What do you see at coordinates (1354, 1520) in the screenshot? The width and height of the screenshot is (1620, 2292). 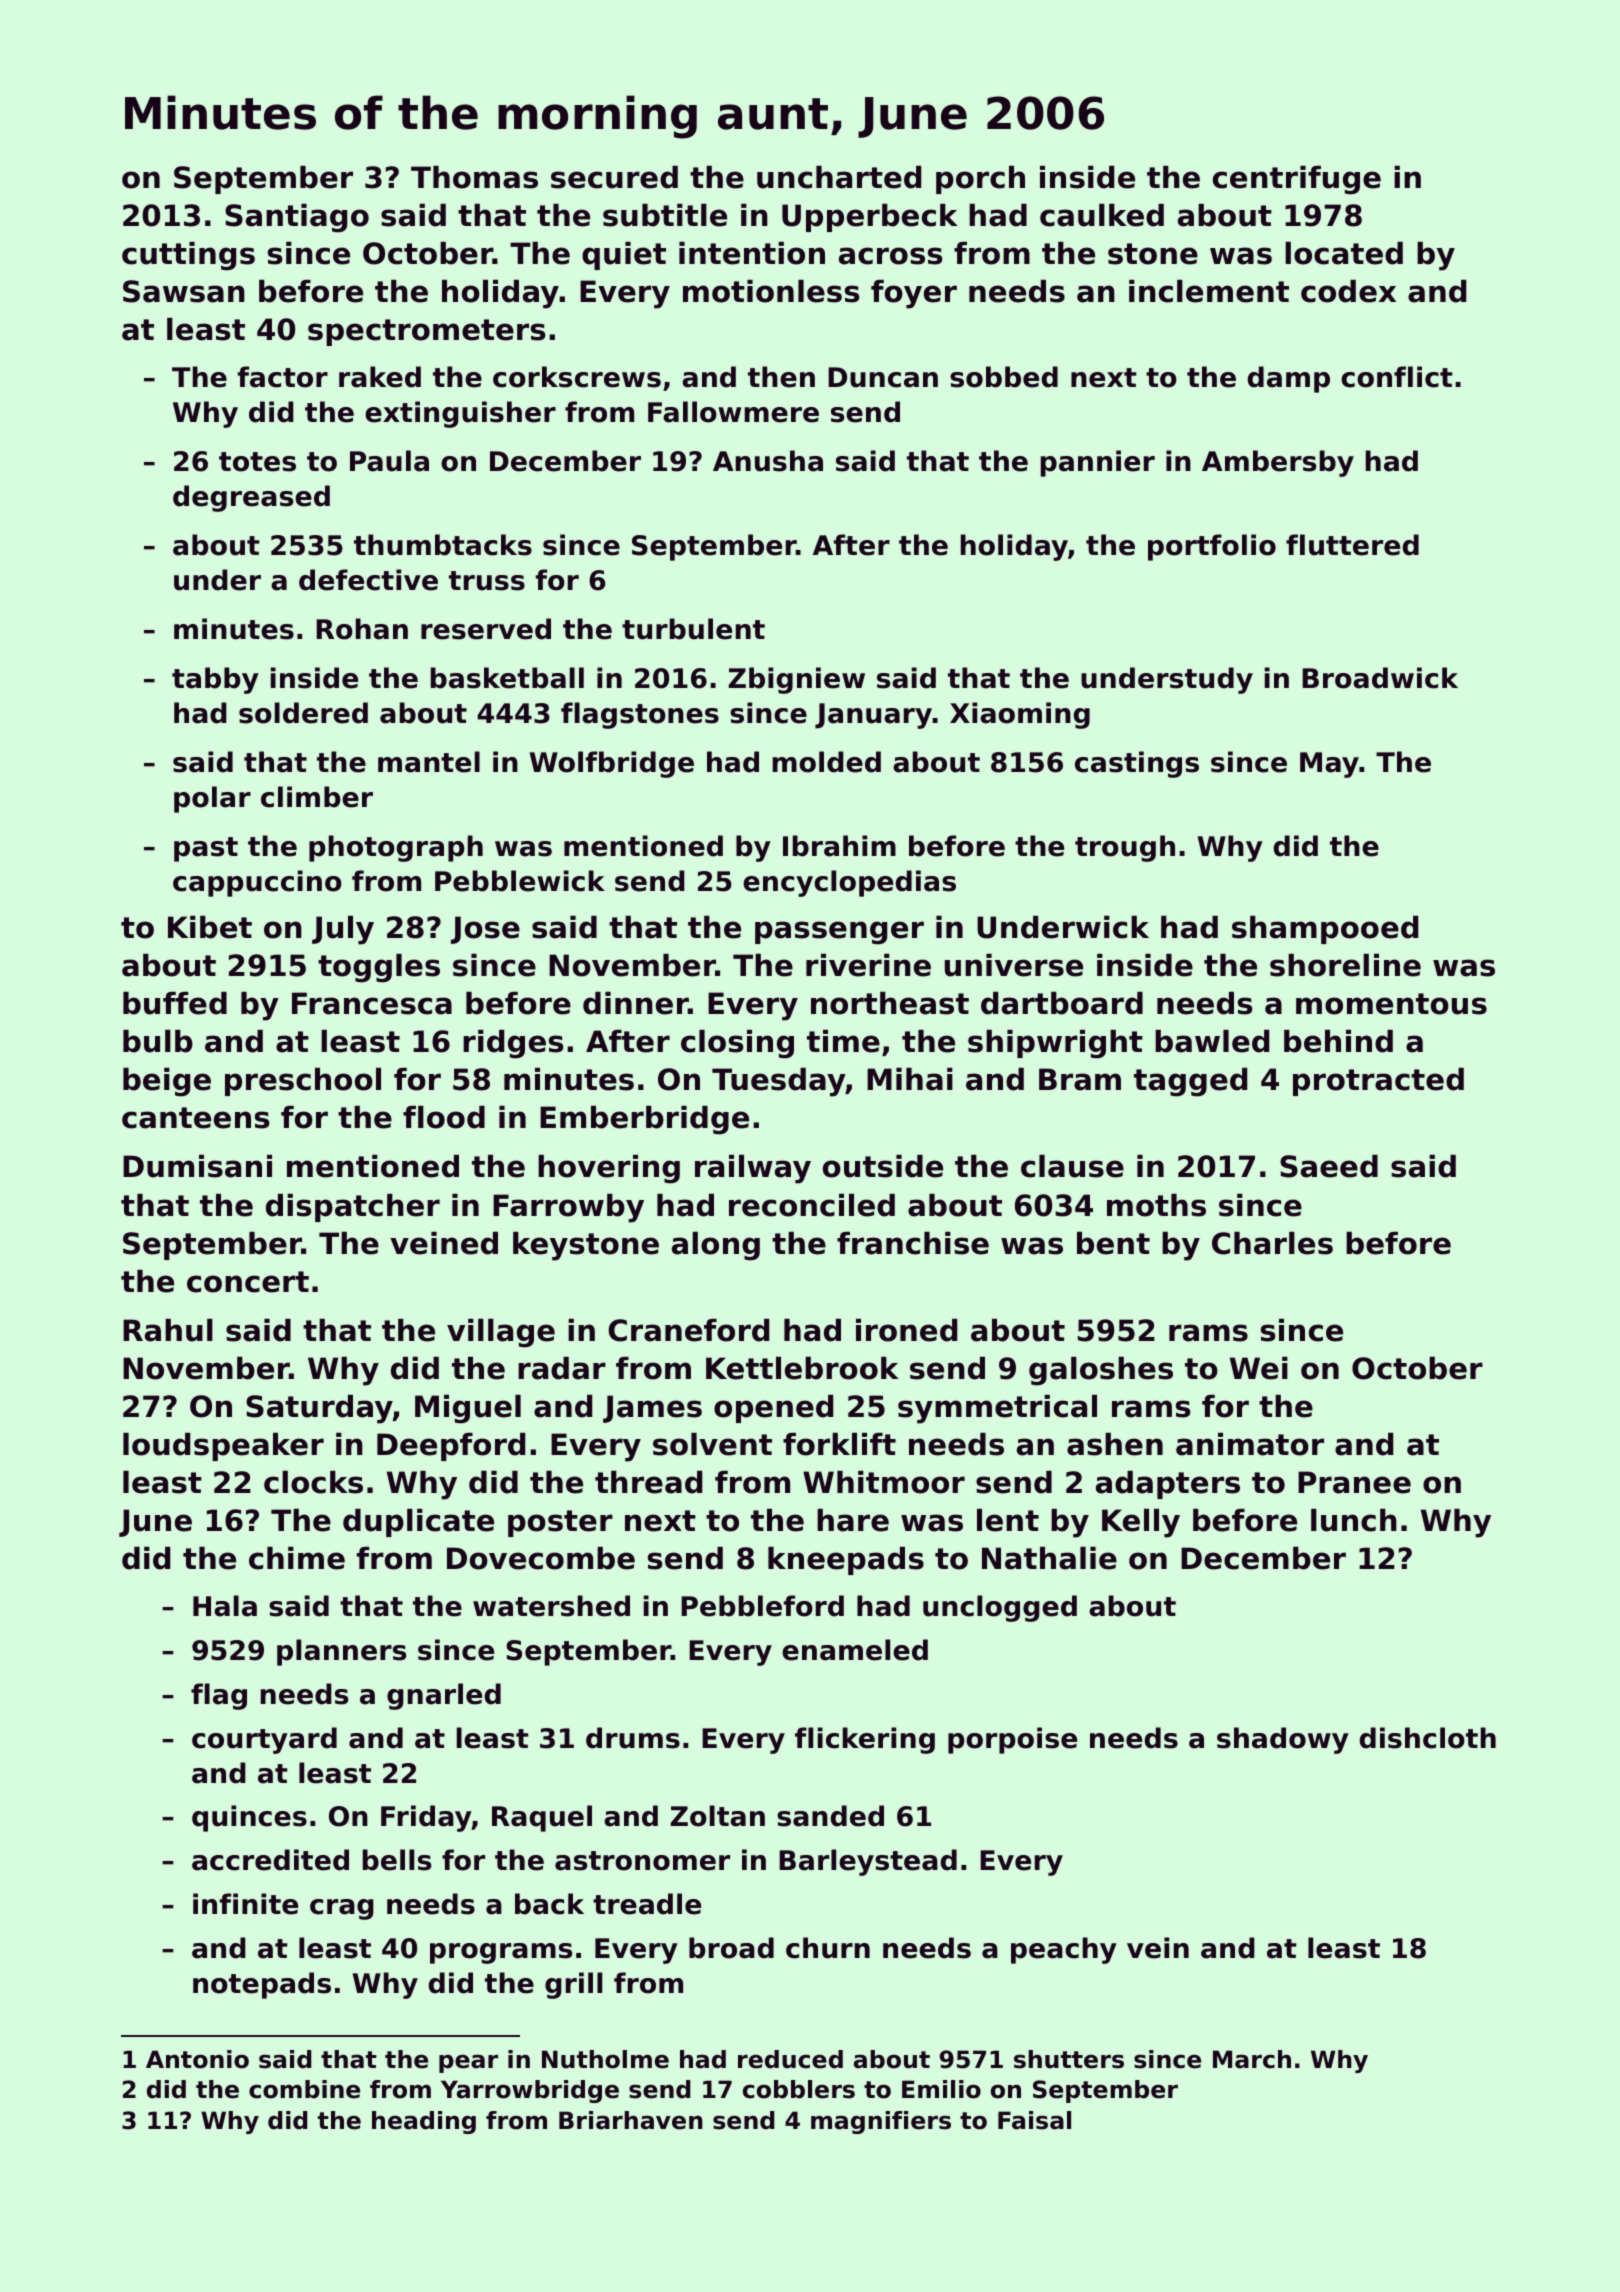 I see `lunch` at bounding box center [1354, 1520].
